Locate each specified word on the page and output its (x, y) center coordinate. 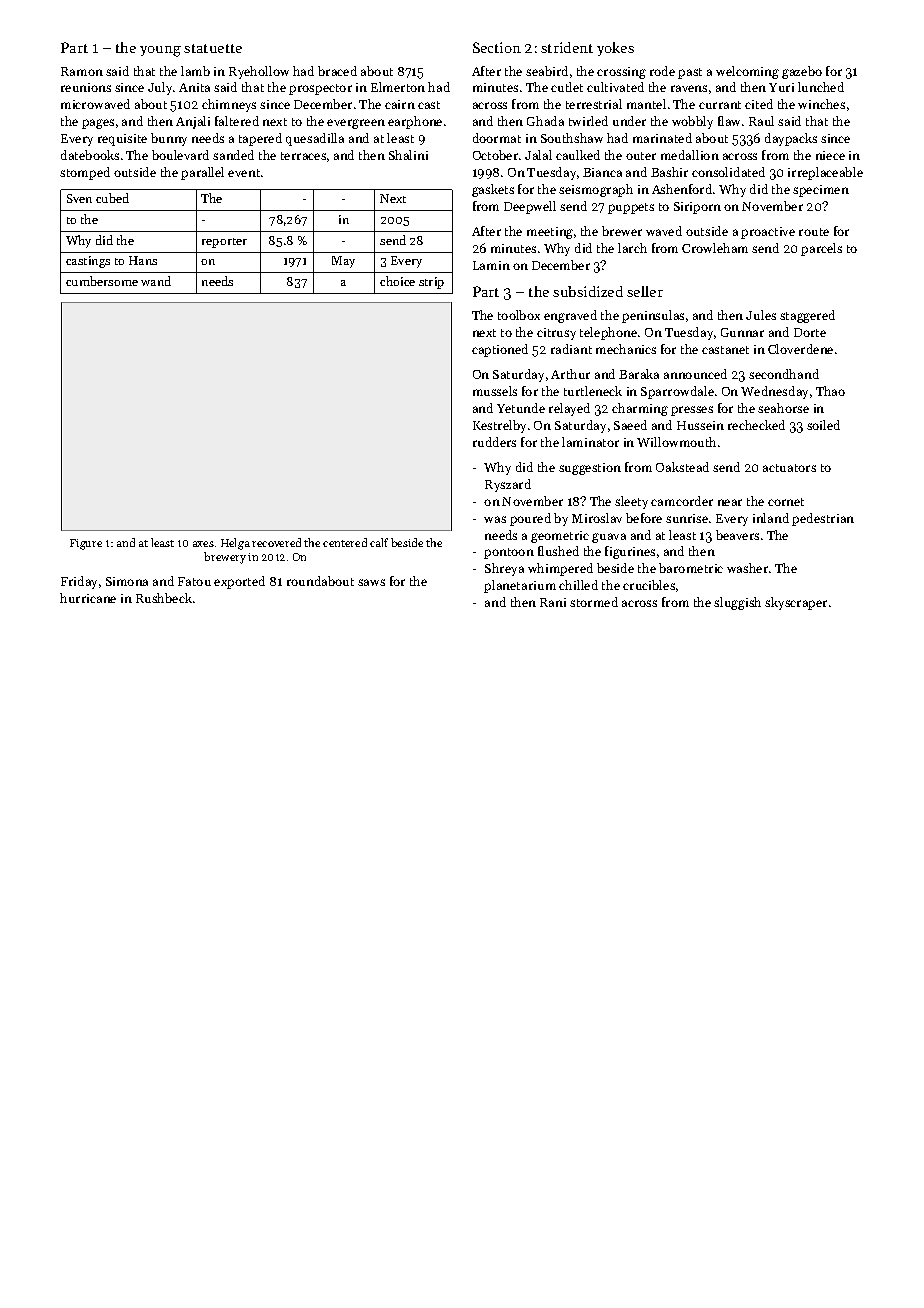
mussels (495, 391)
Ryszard (508, 485)
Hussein (700, 425)
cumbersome (102, 281)
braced (337, 71)
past (690, 73)
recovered (276, 542)
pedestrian (823, 519)
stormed (594, 602)
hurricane (88, 598)
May (343, 262)
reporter (224, 243)
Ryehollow (259, 72)
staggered (807, 316)
